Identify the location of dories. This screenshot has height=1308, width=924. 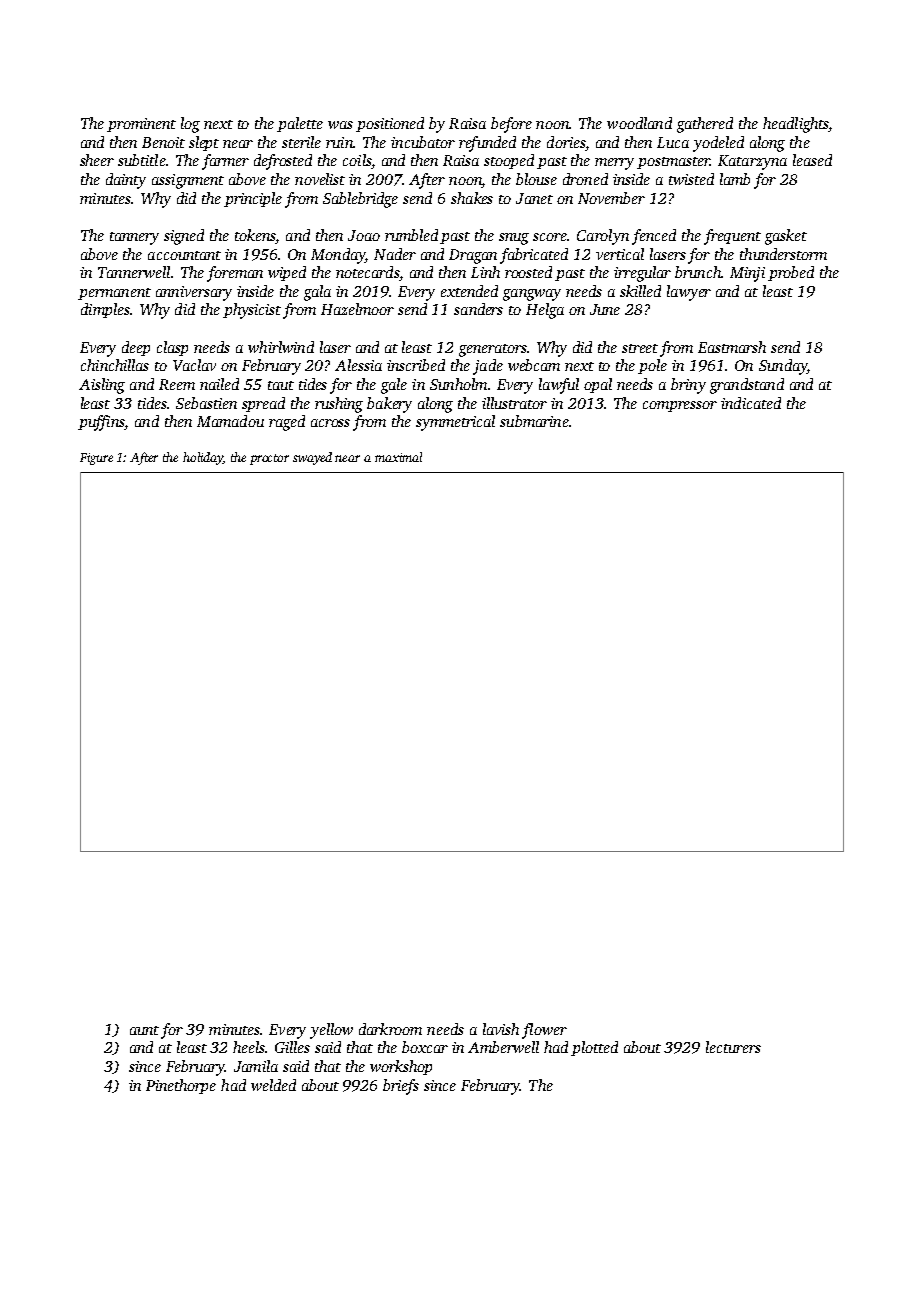
(566, 142).
